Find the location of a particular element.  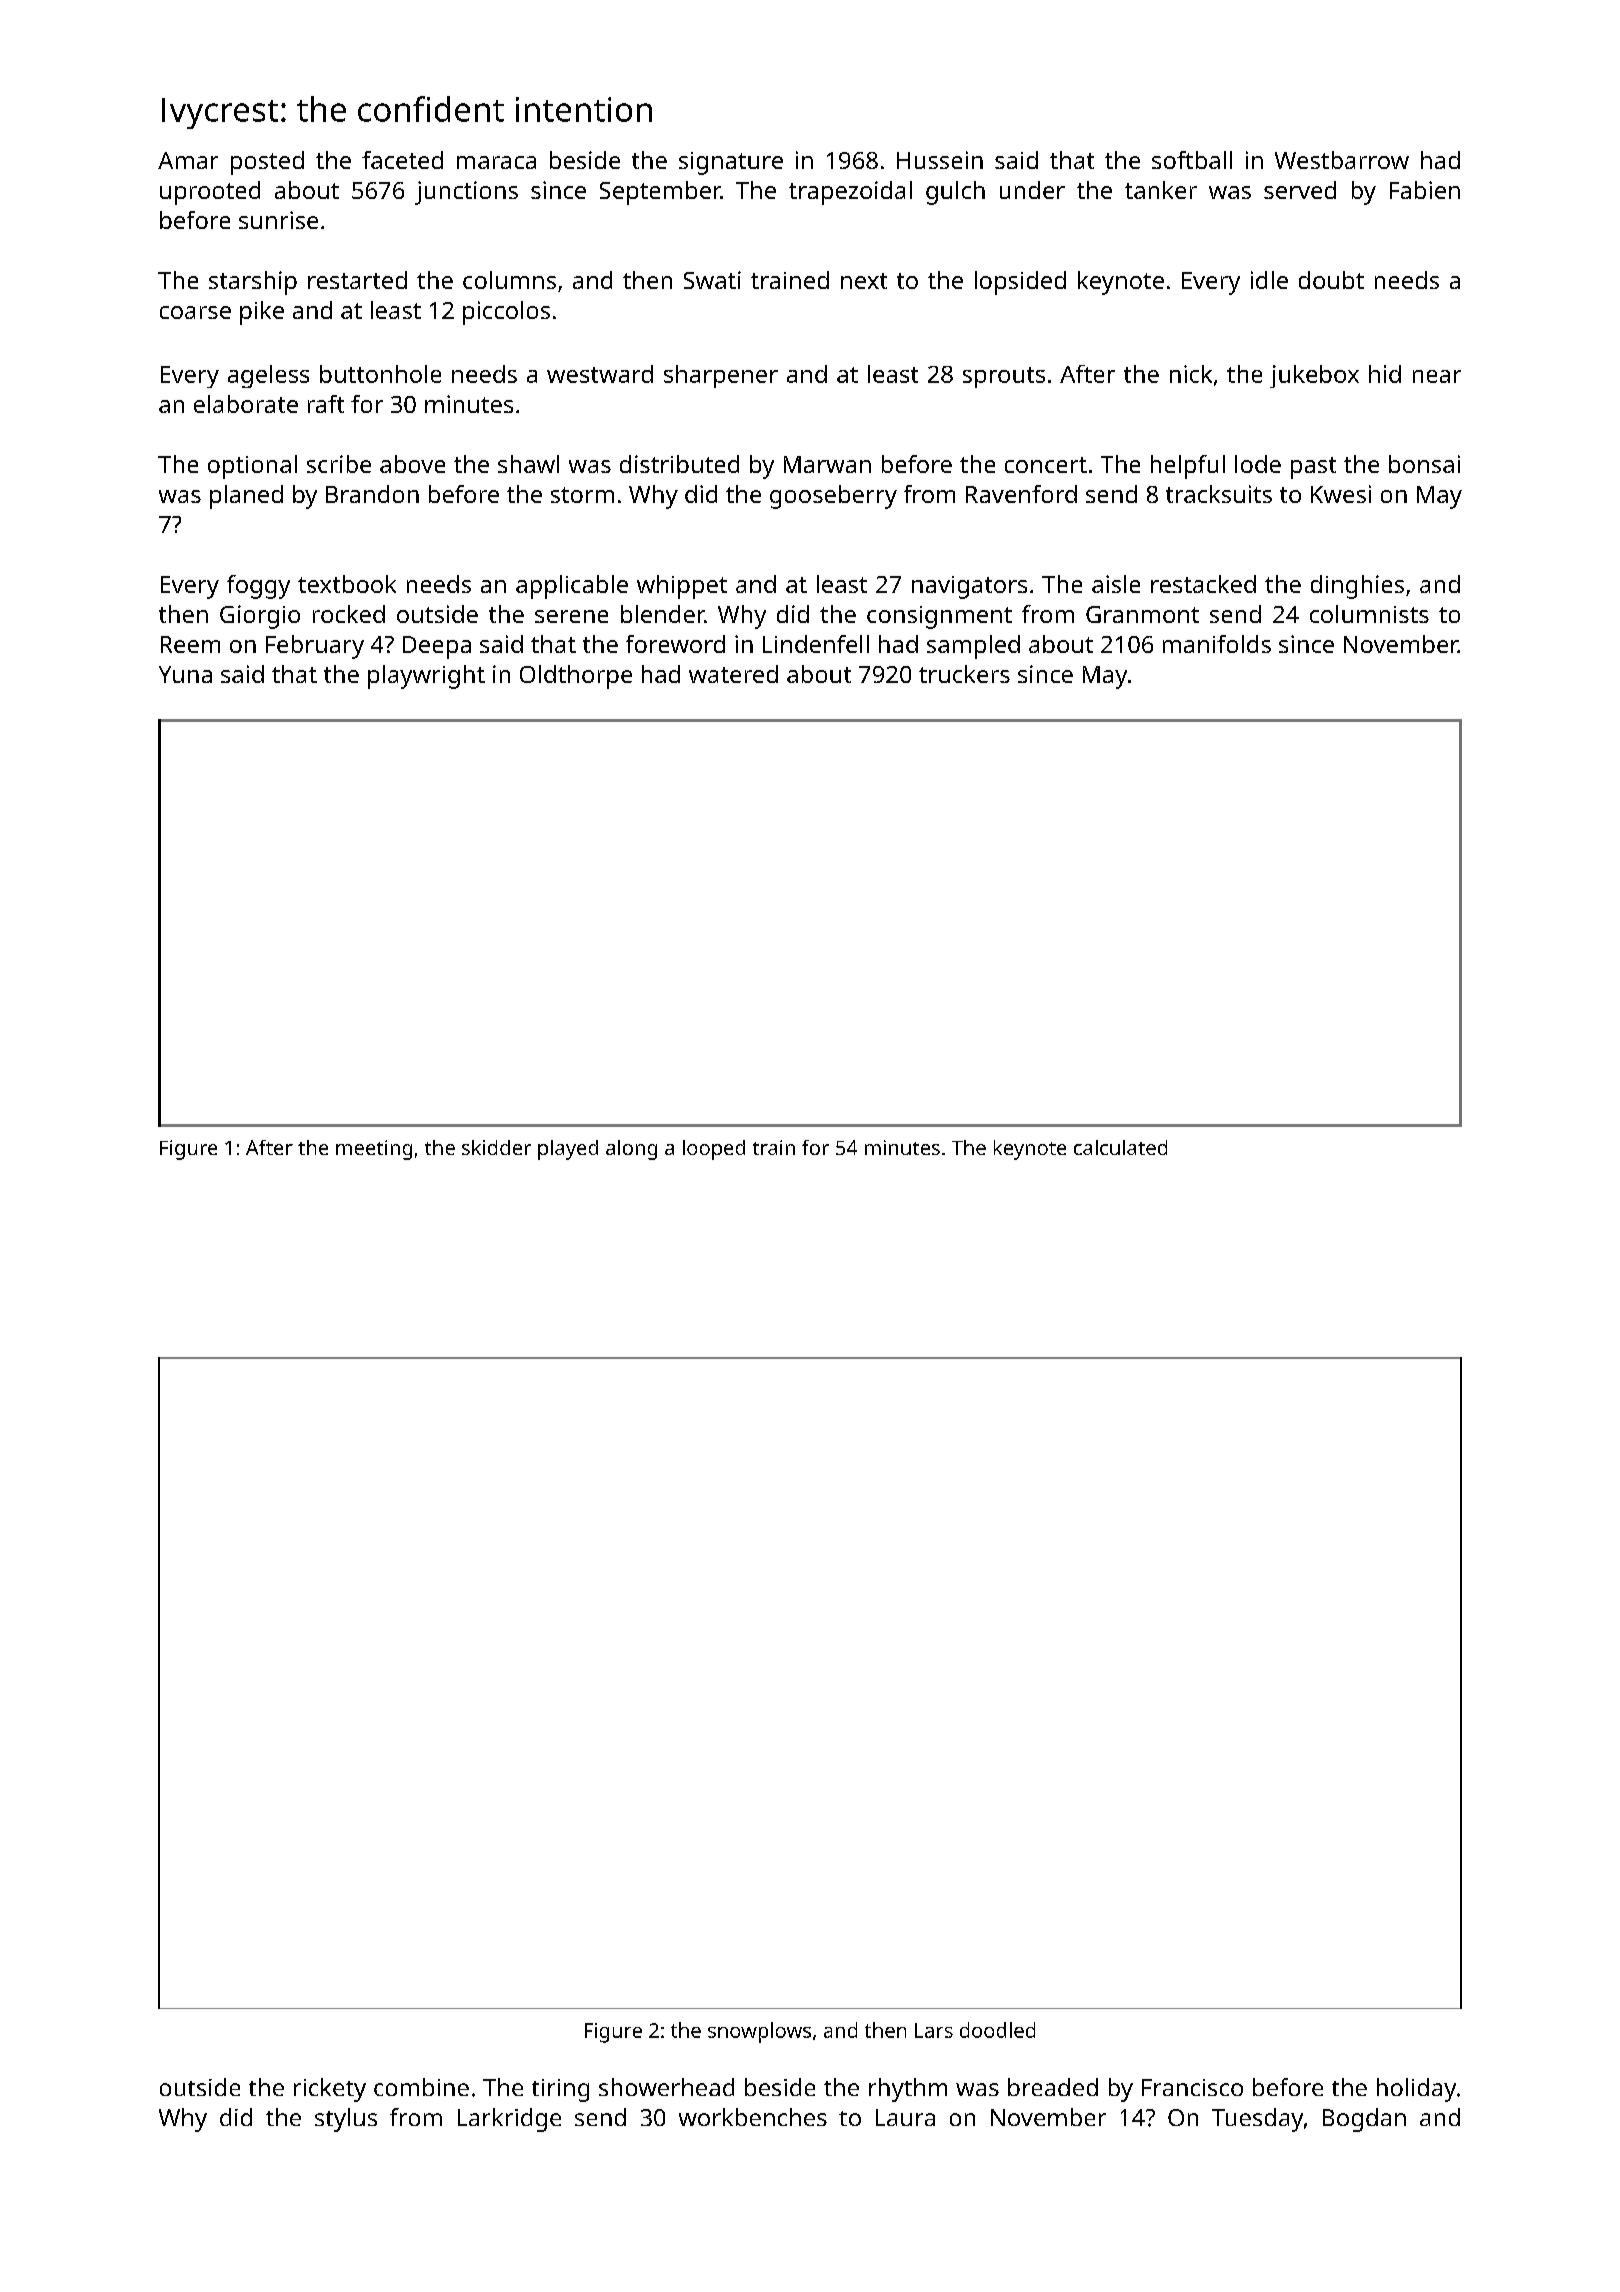

meeting is located at coordinates (374, 1150).
